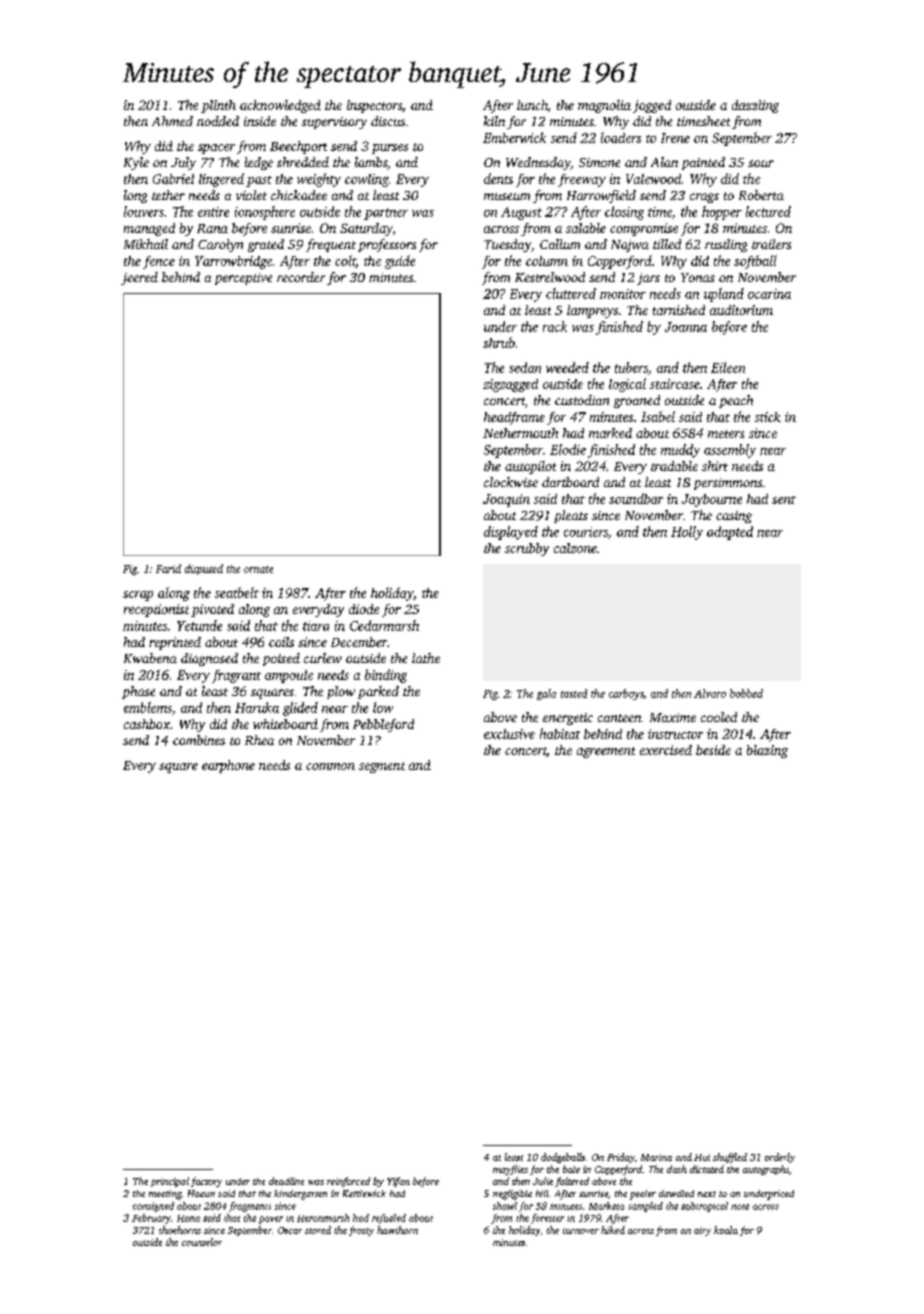  What do you see at coordinates (202, 1242) in the page?
I see `counselor` at bounding box center [202, 1242].
